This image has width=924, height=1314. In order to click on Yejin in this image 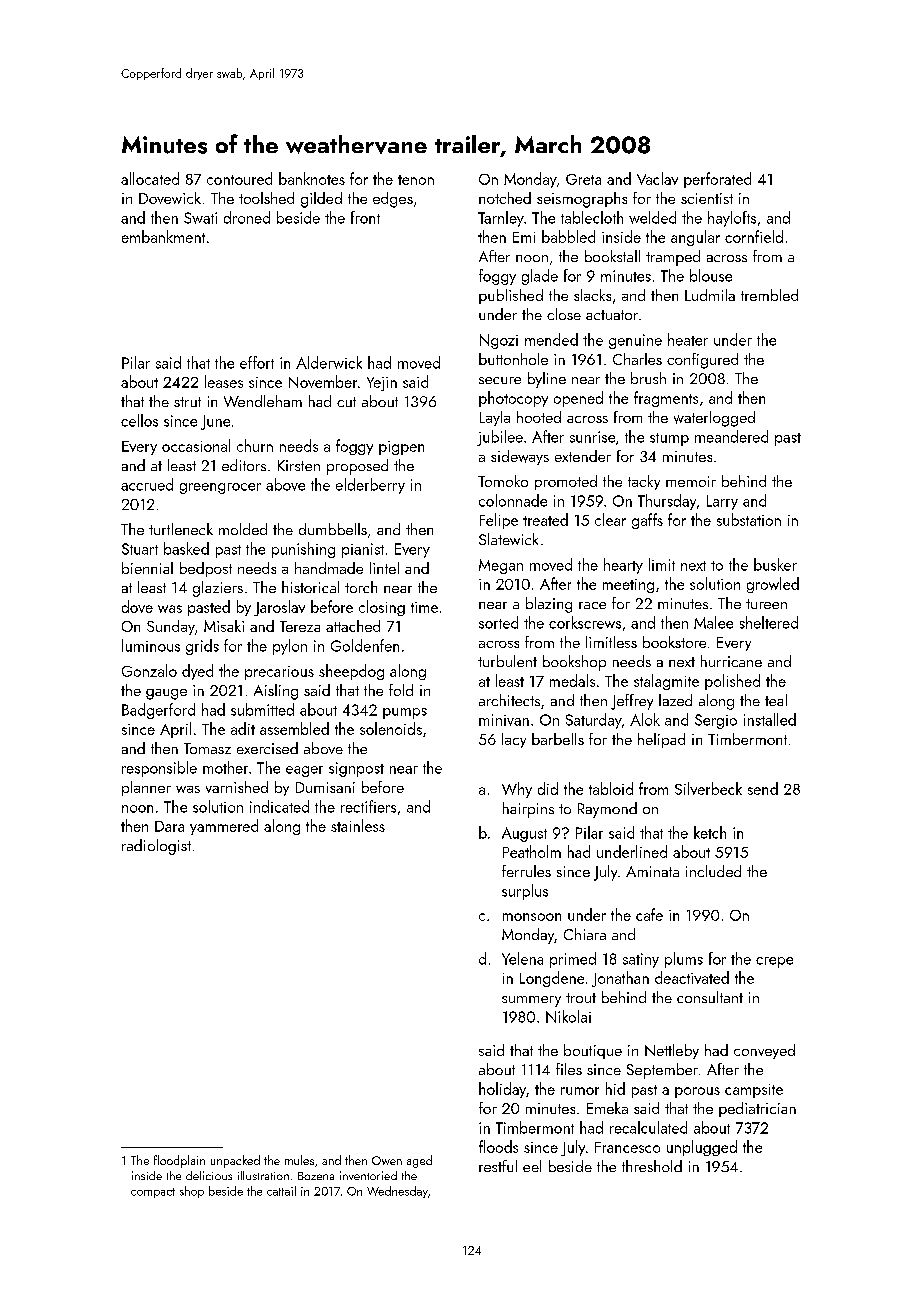, I will do `click(382, 384)`.
